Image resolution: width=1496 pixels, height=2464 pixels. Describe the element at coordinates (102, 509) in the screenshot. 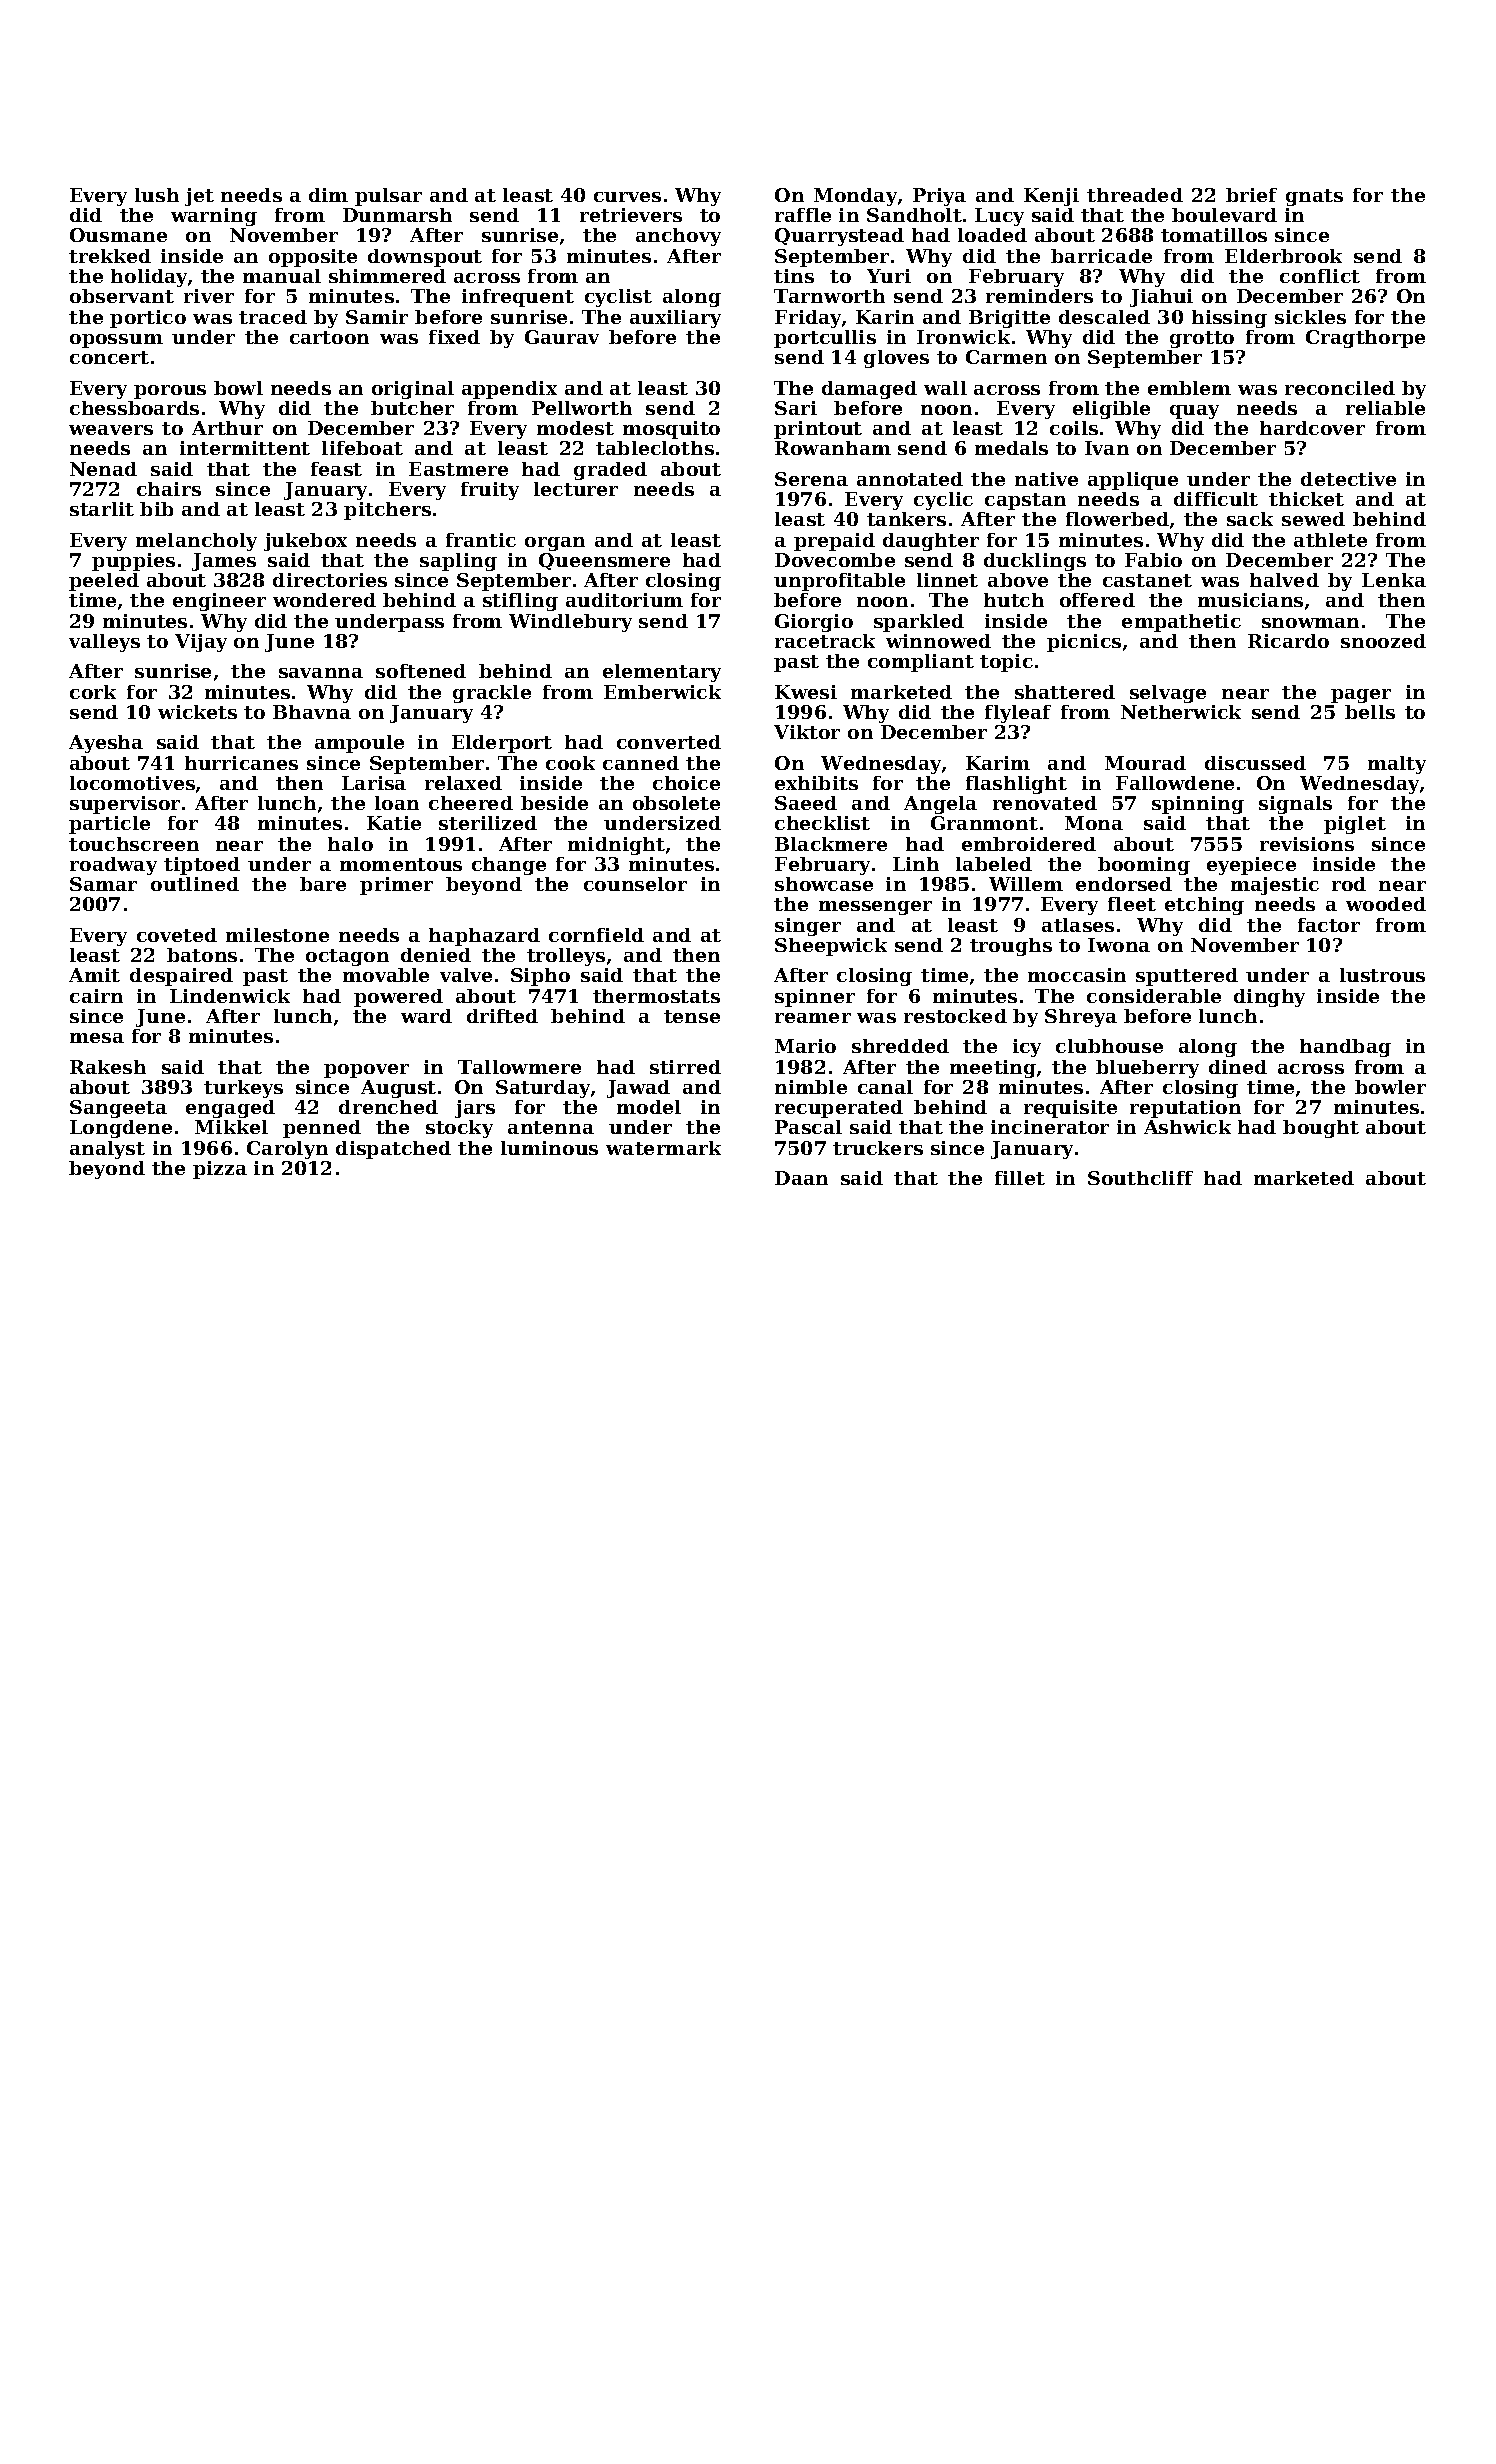

I see `starlit` at that location.
